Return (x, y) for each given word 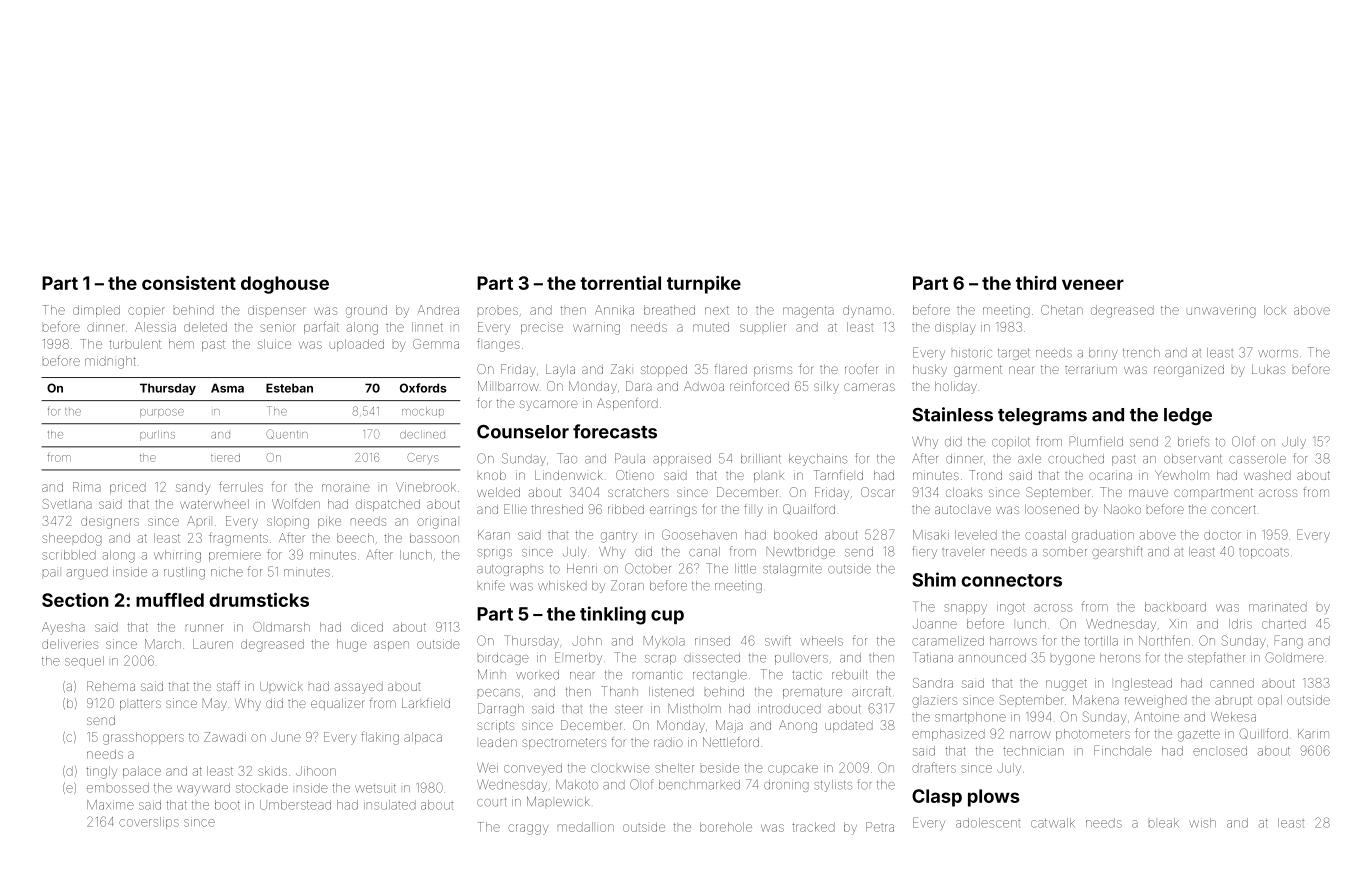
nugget (1066, 685)
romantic (657, 675)
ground (366, 311)
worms (1278, 354)
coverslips (149, 823)
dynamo (867, 311)
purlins (157, 435)
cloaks (964, 492)
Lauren (213, 644)
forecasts (615, 431)
